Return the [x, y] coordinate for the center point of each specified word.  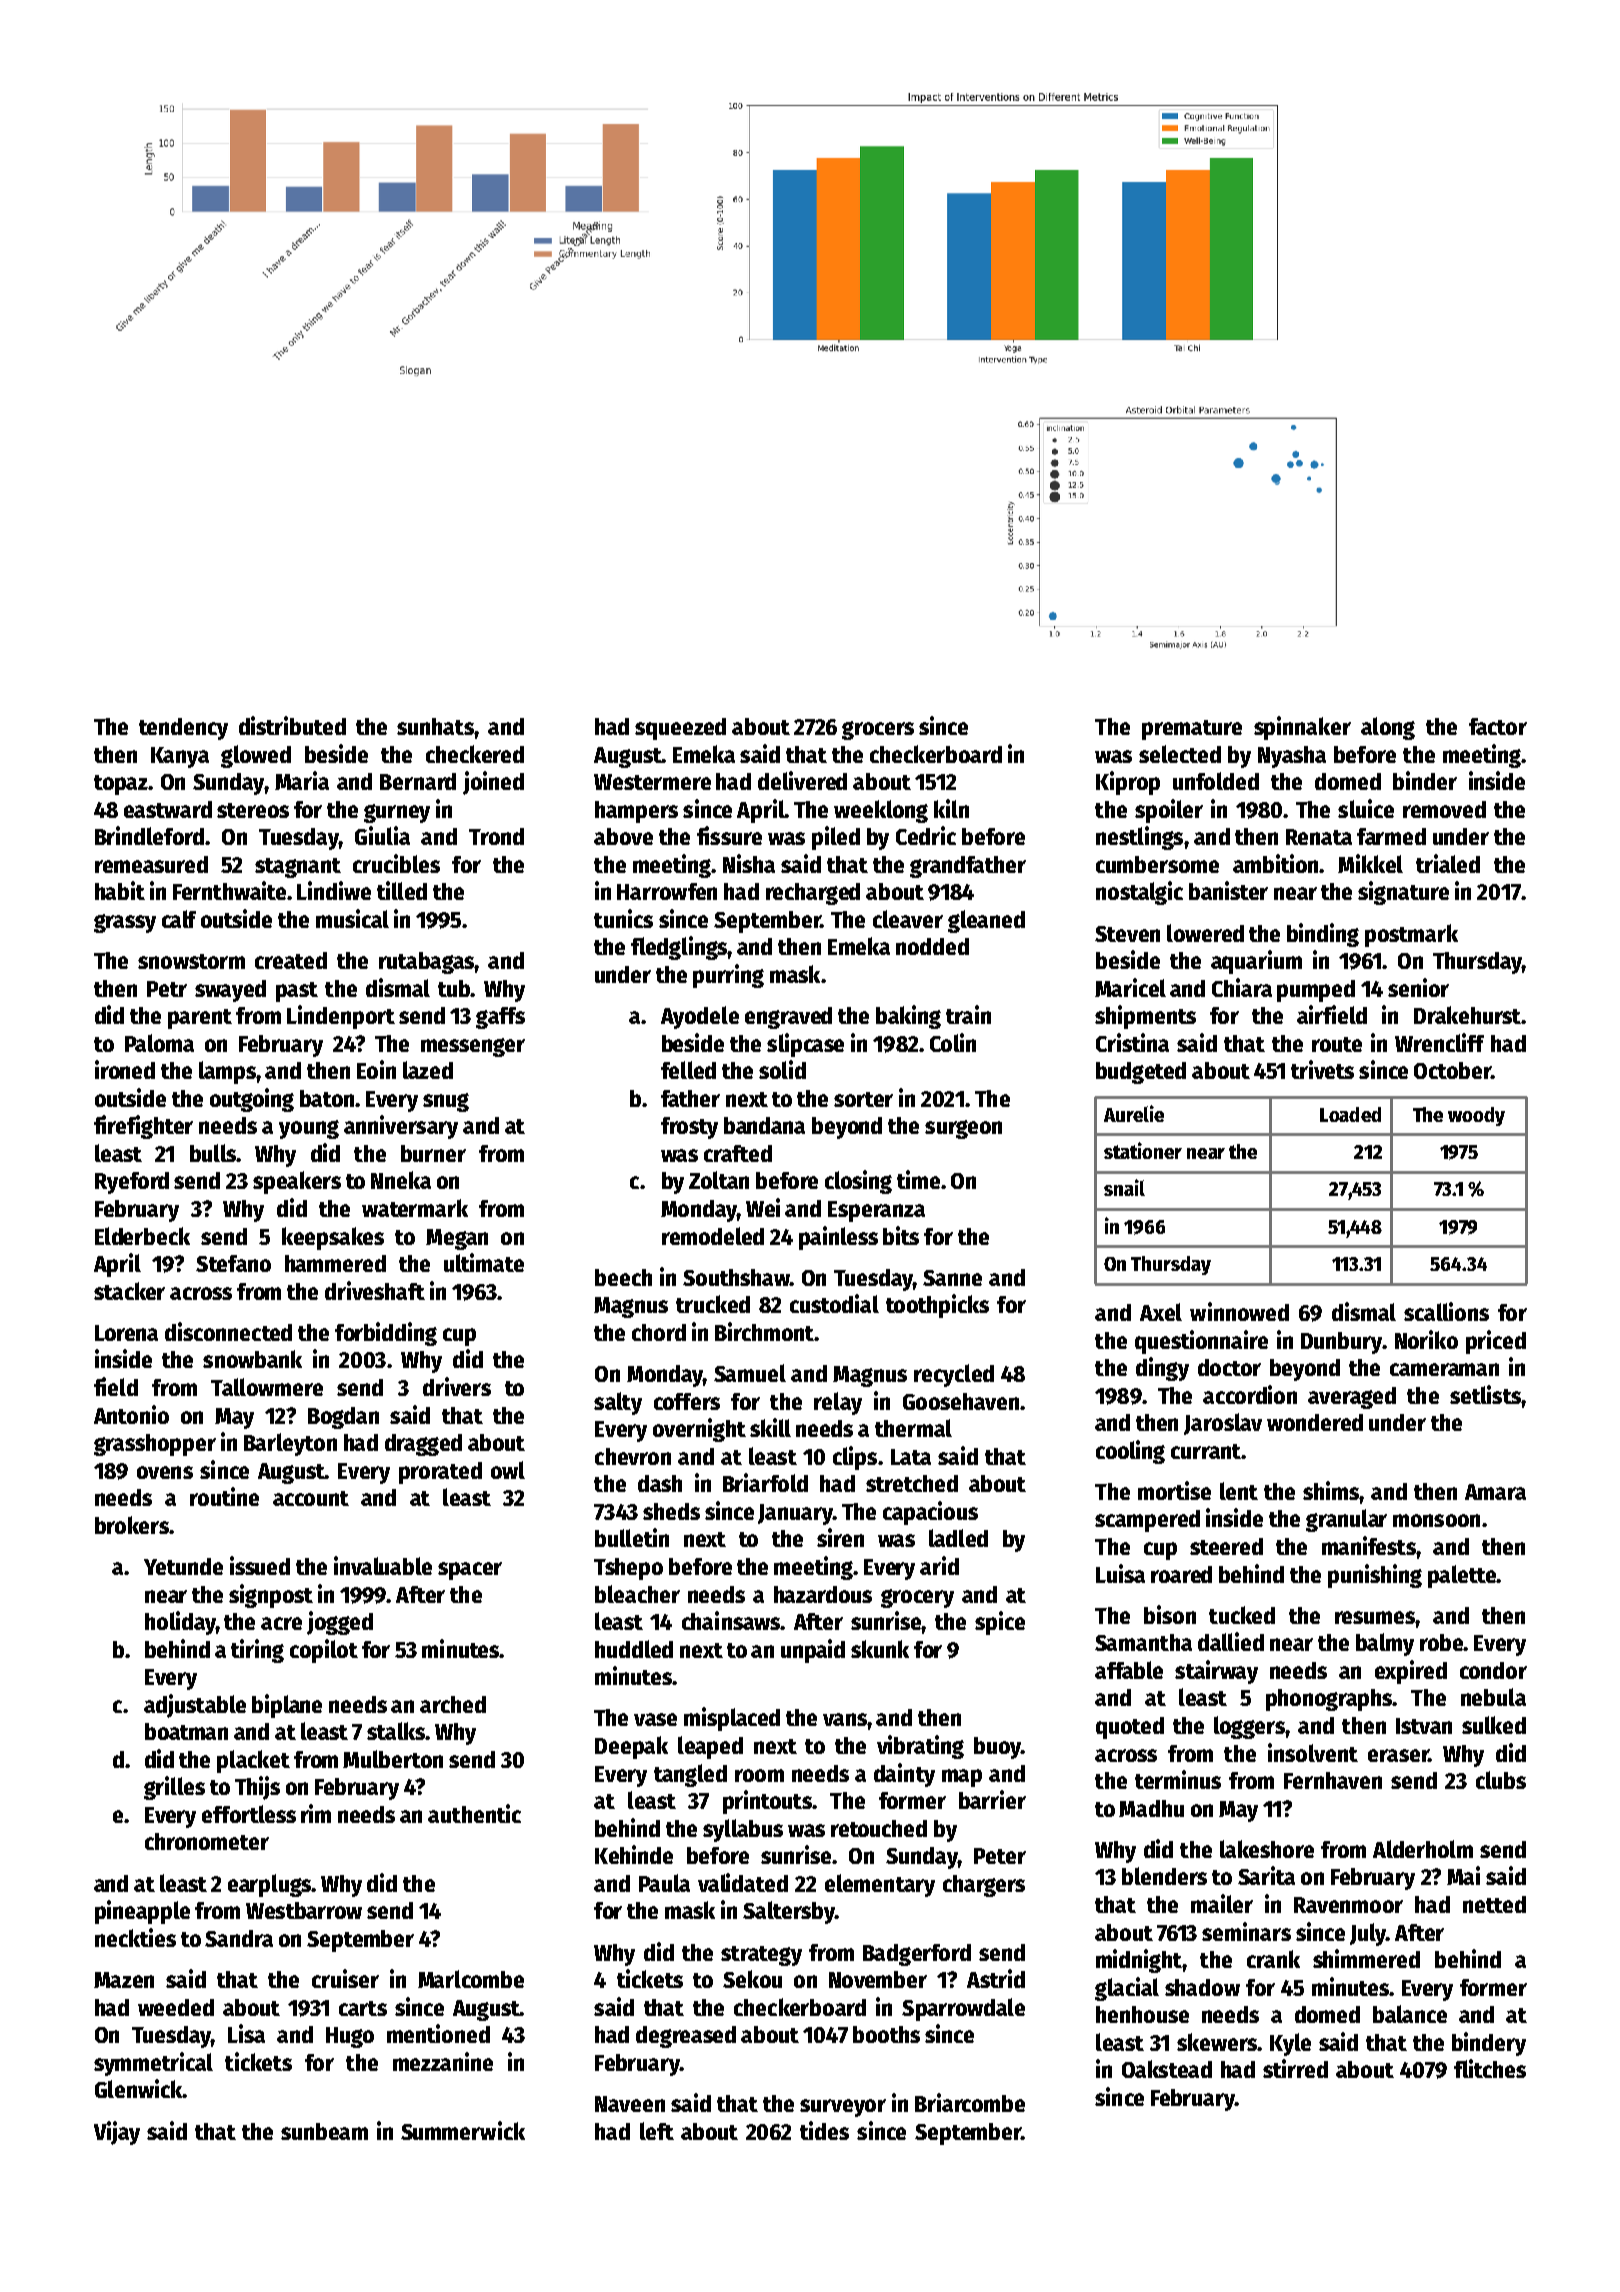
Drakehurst [1467, 1015]
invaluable [383, 1565]
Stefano [233, 1263]
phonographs [1329, 1700]
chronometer [207, 1841]
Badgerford [917, 1955]
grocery [917, 1598]
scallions [1446, 1311]
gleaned [986, 921]
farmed [1391, 836]
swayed [230, 991]
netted [1494, 1904]
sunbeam [324, 2131]
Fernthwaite [229, 890]
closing [858, 1182]
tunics [623, 918]
